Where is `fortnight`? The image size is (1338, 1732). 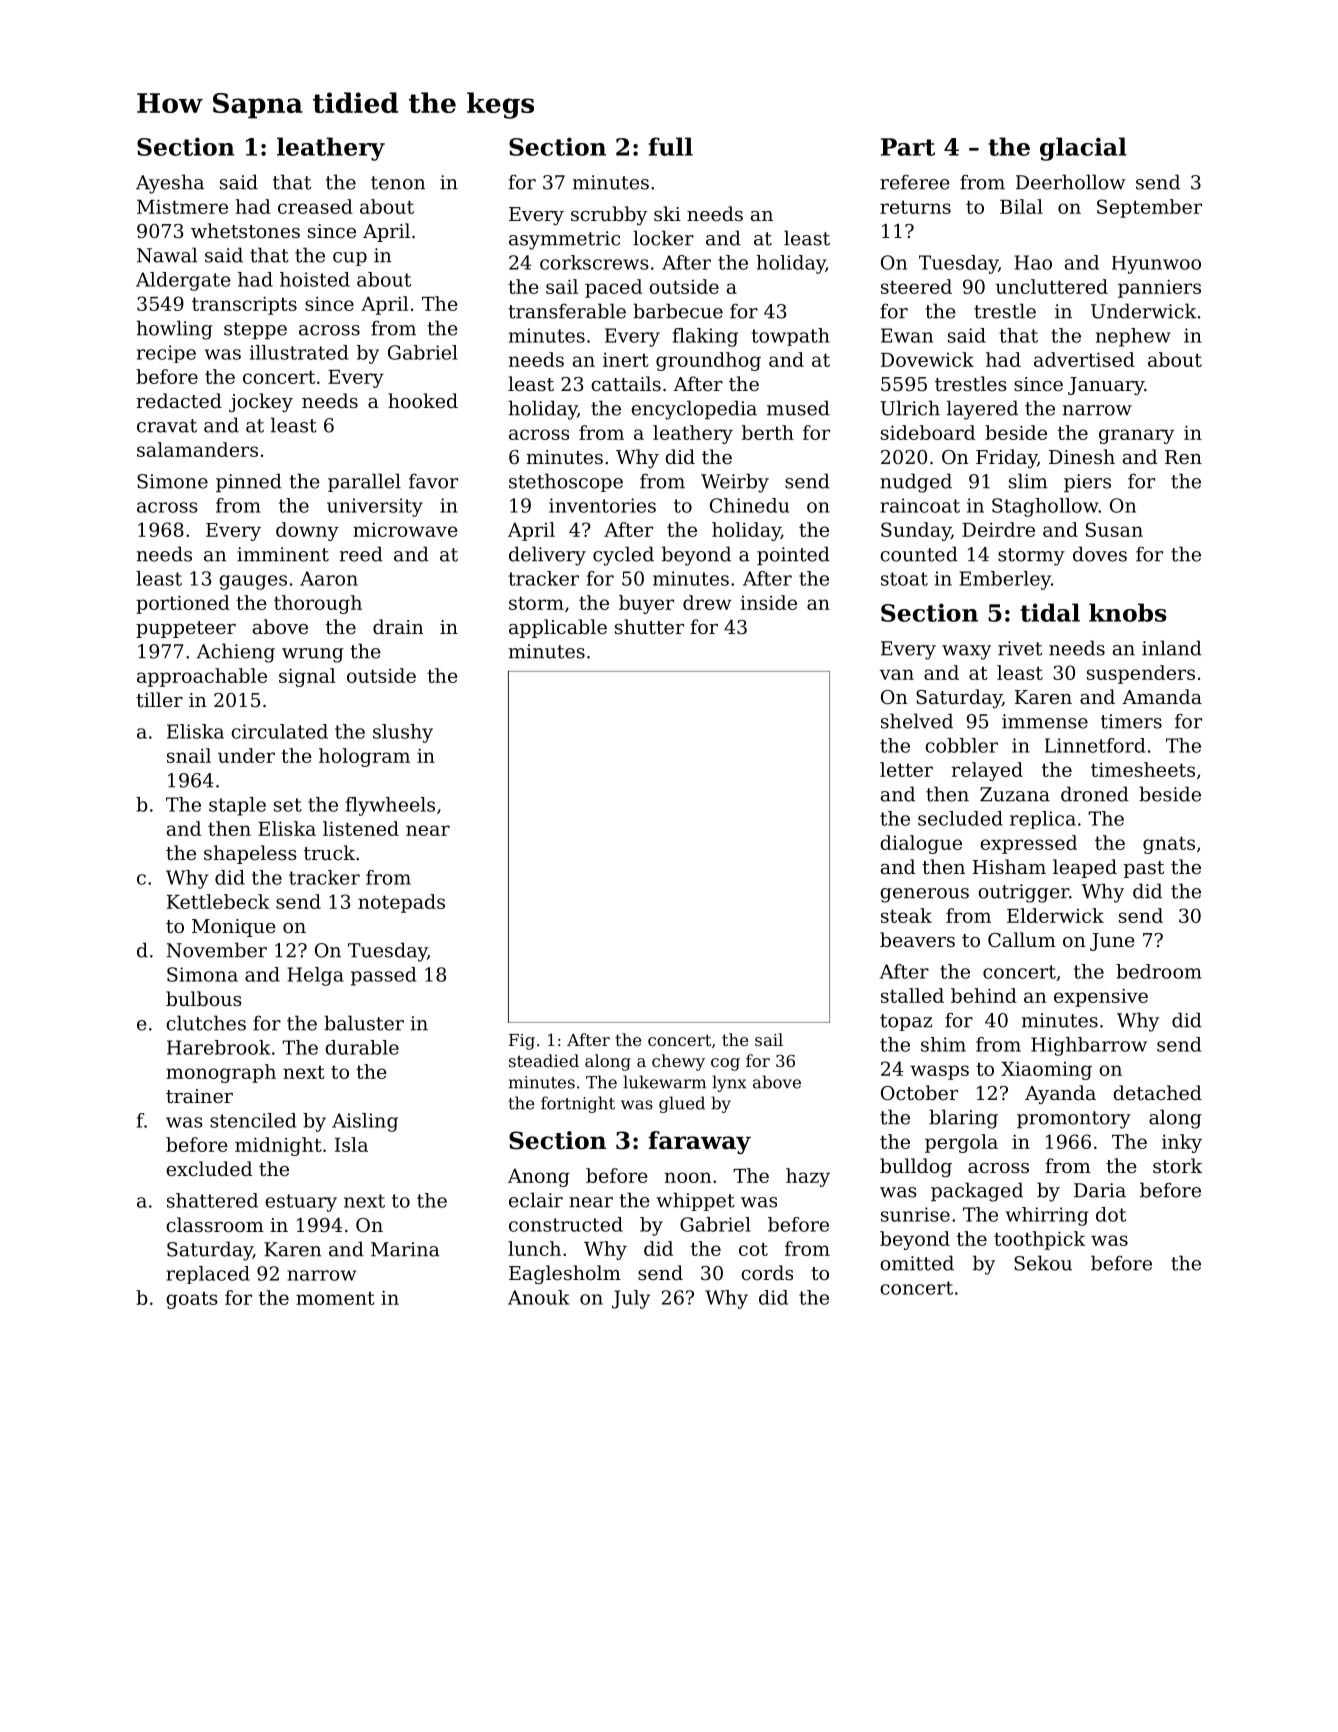 fortnight is located at coordinates (578, 1104).
